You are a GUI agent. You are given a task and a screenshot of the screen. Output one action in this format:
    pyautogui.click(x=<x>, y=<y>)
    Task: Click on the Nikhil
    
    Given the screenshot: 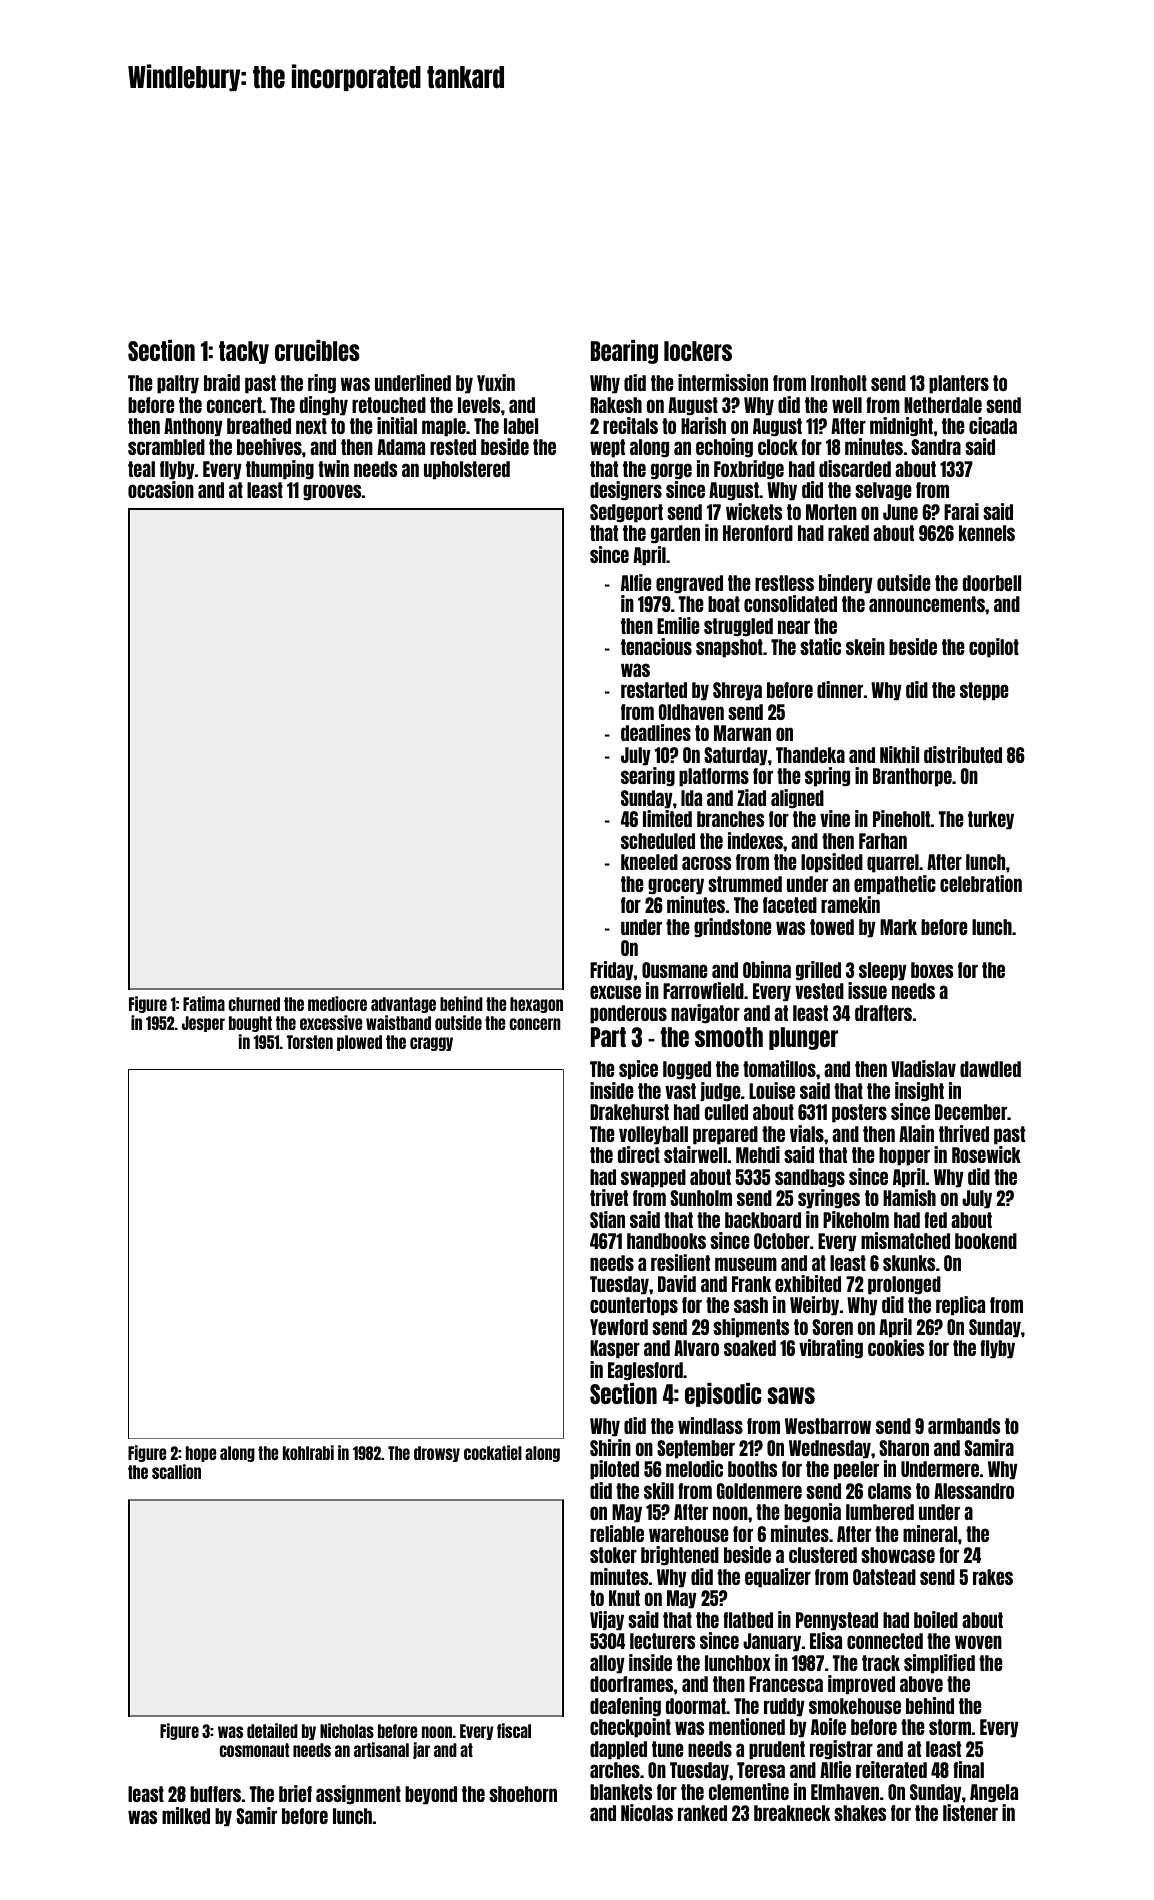 What is the action you would take?
    pyautogui.click(x=899, y=754)
